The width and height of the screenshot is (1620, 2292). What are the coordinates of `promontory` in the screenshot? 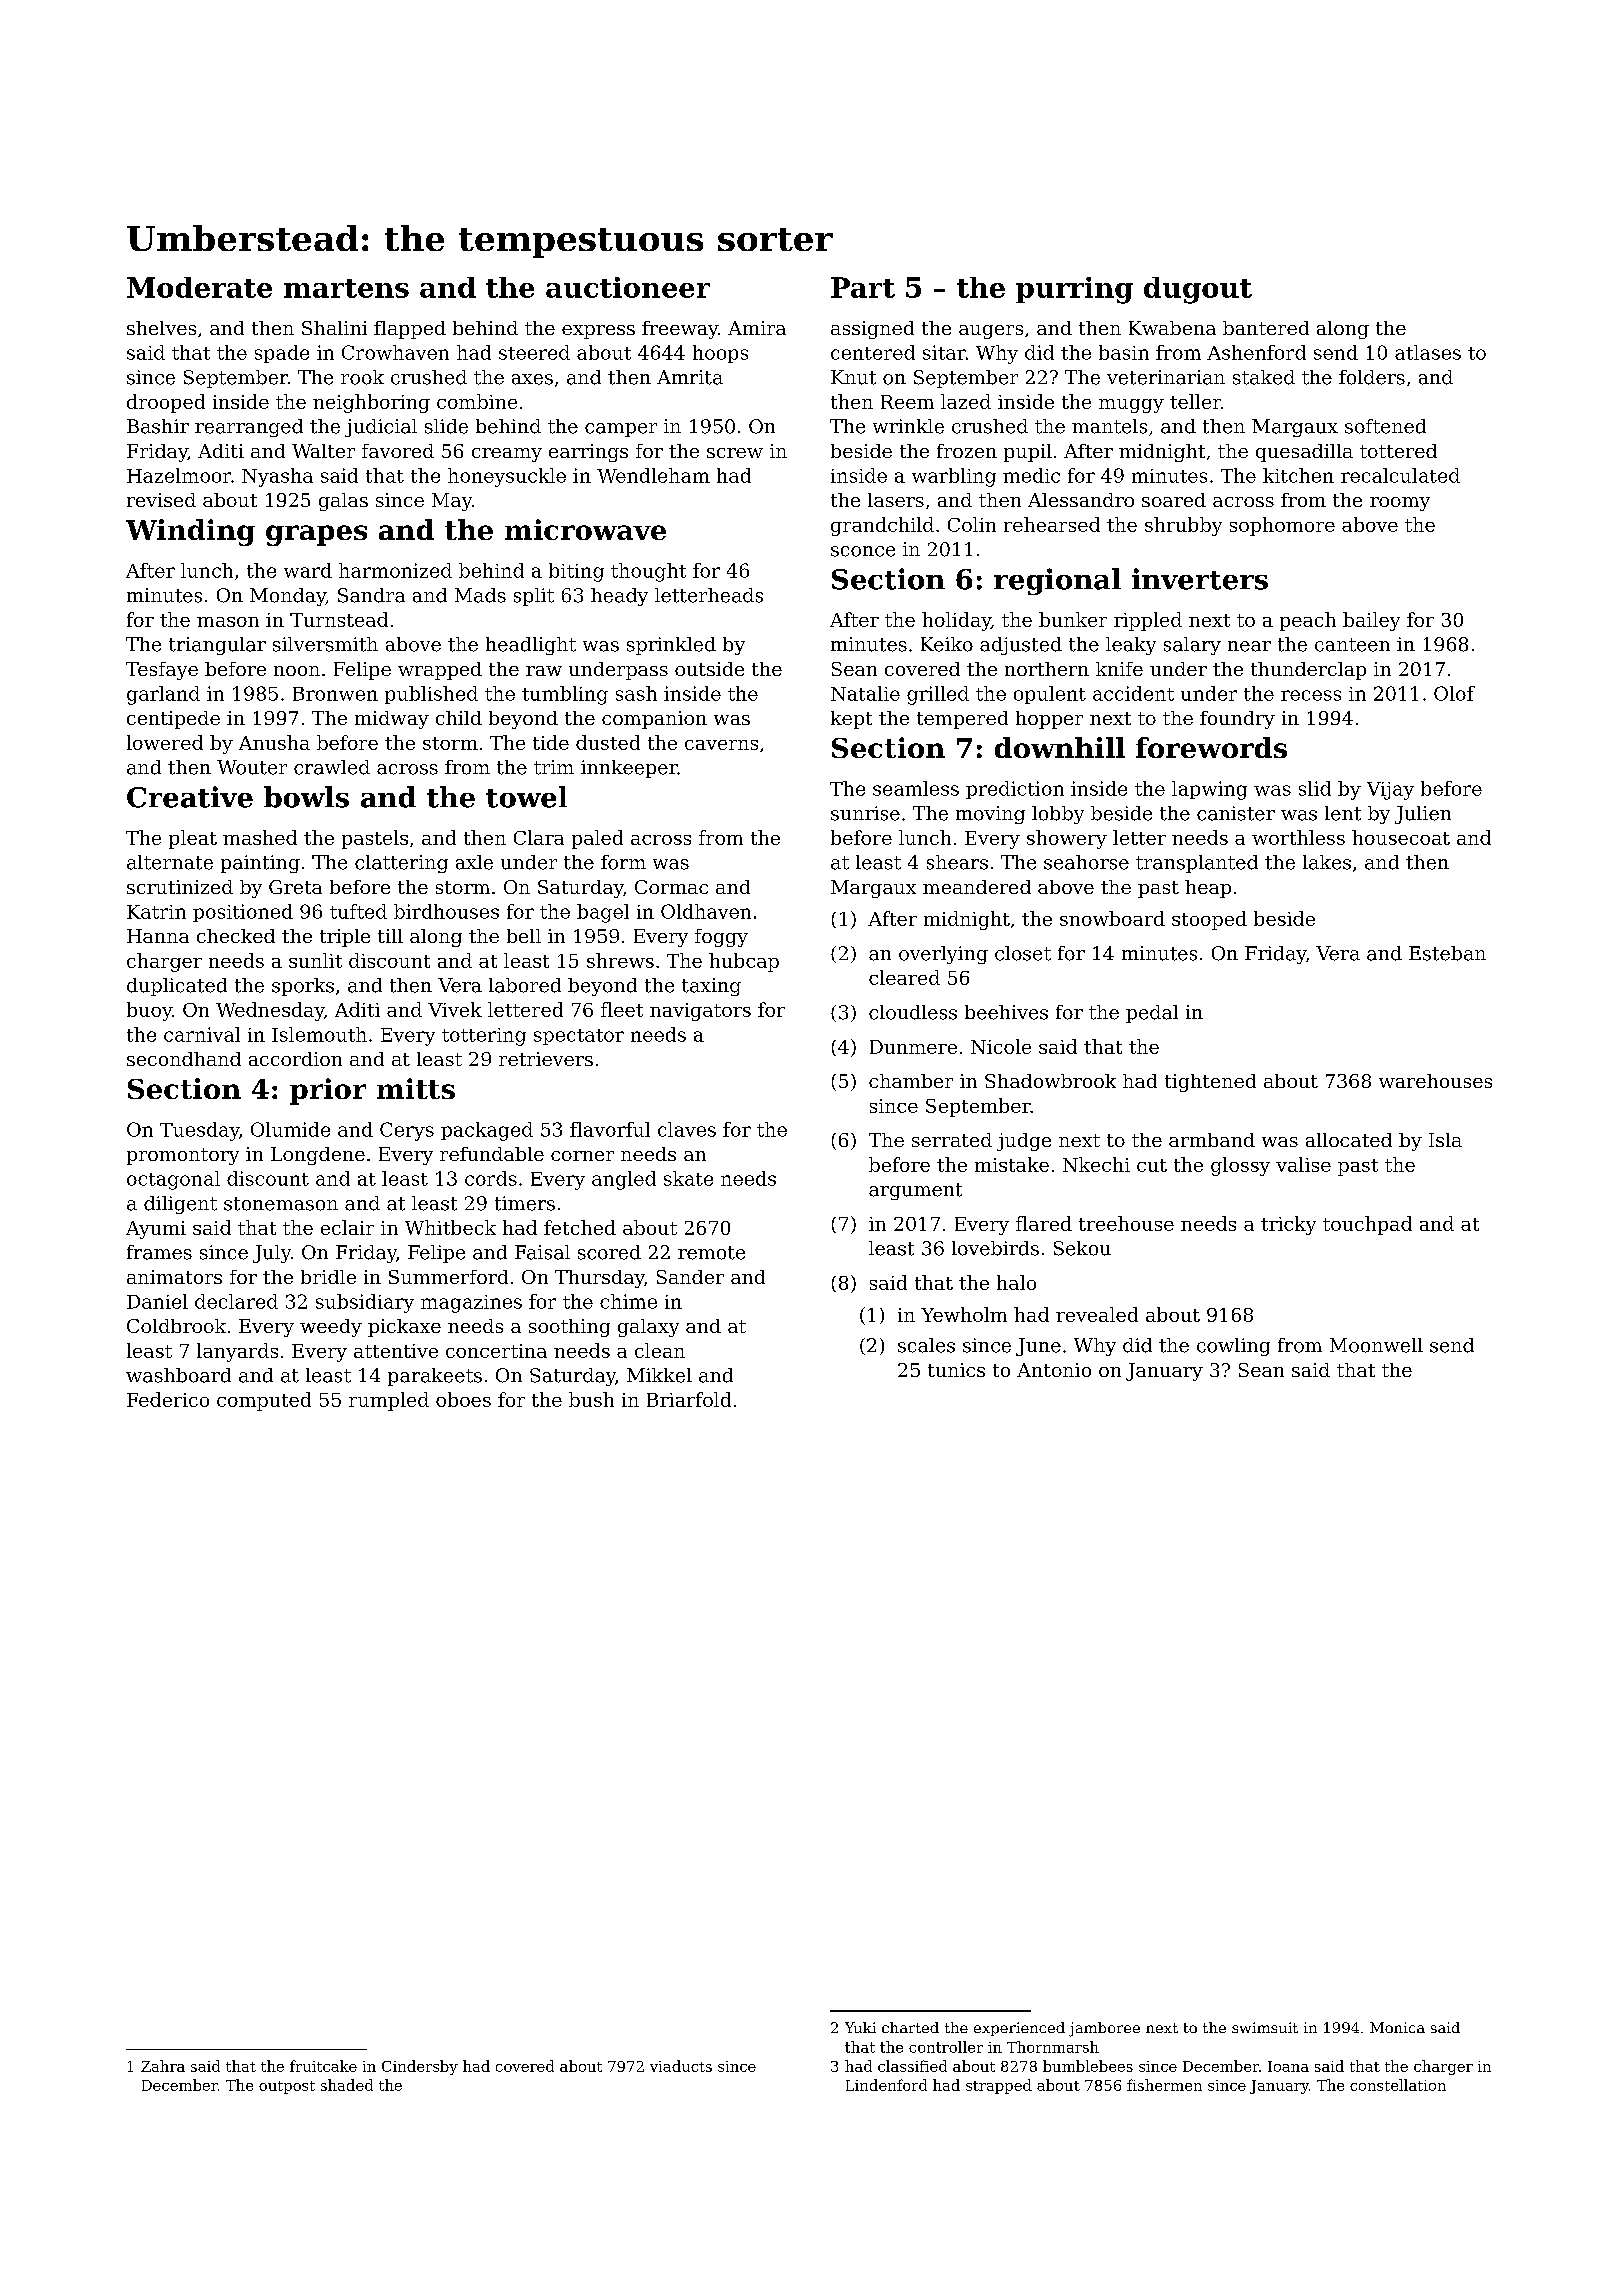 It's located at (183, 1156).
